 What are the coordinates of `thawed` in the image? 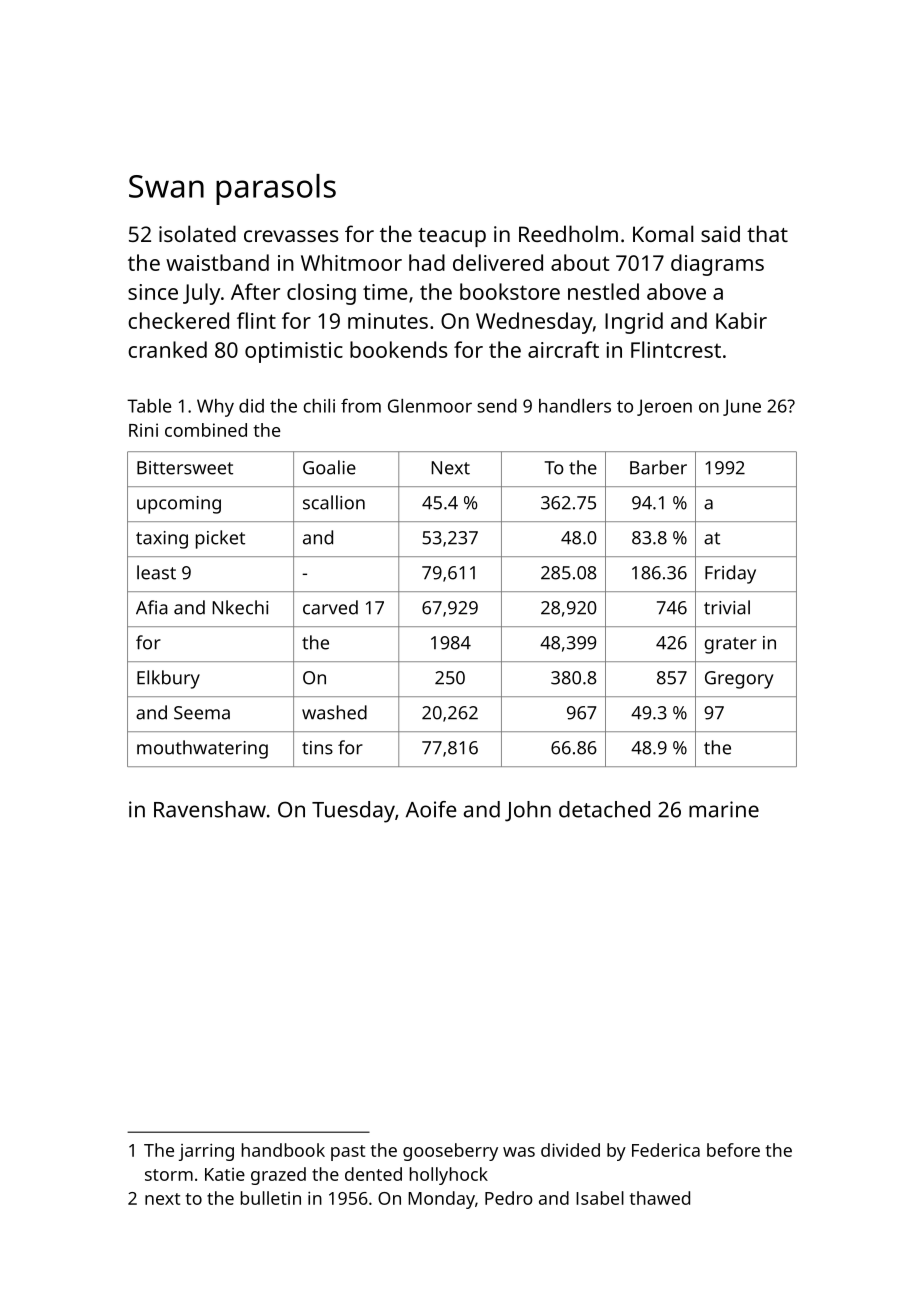 It's located at (660, 1198).
